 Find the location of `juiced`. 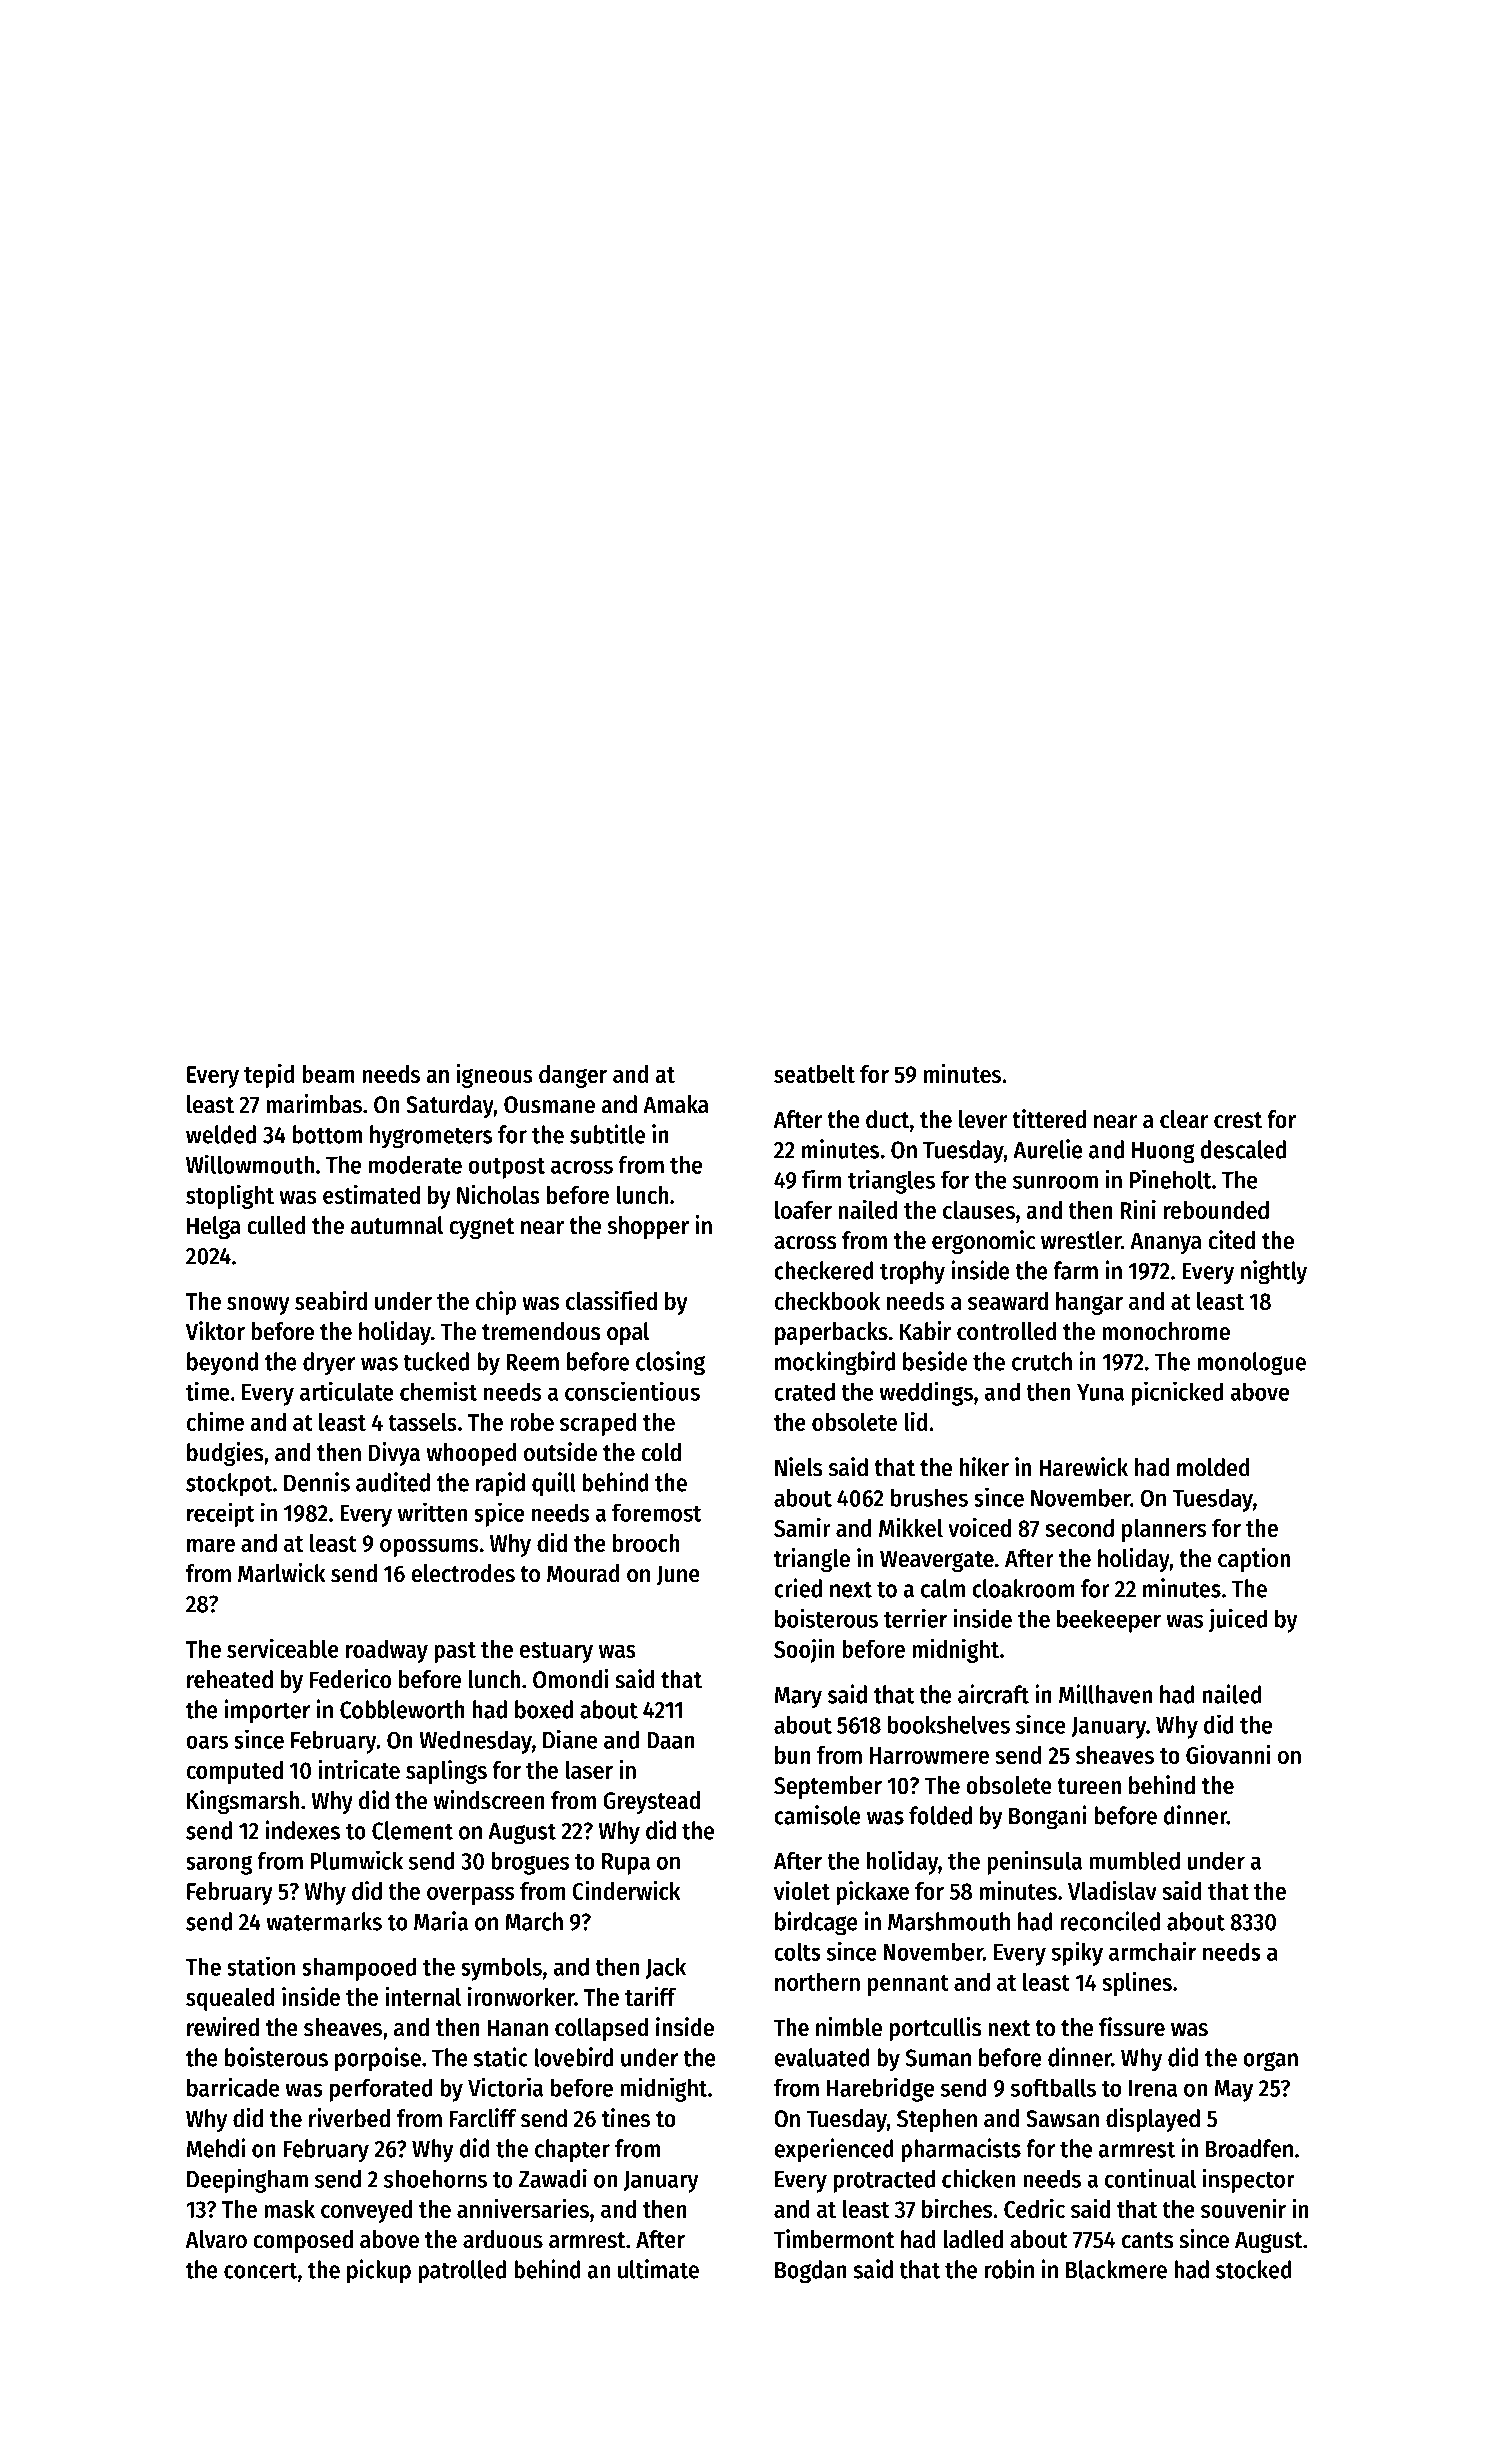

juiced is located at coordinates (1237, 1620).
